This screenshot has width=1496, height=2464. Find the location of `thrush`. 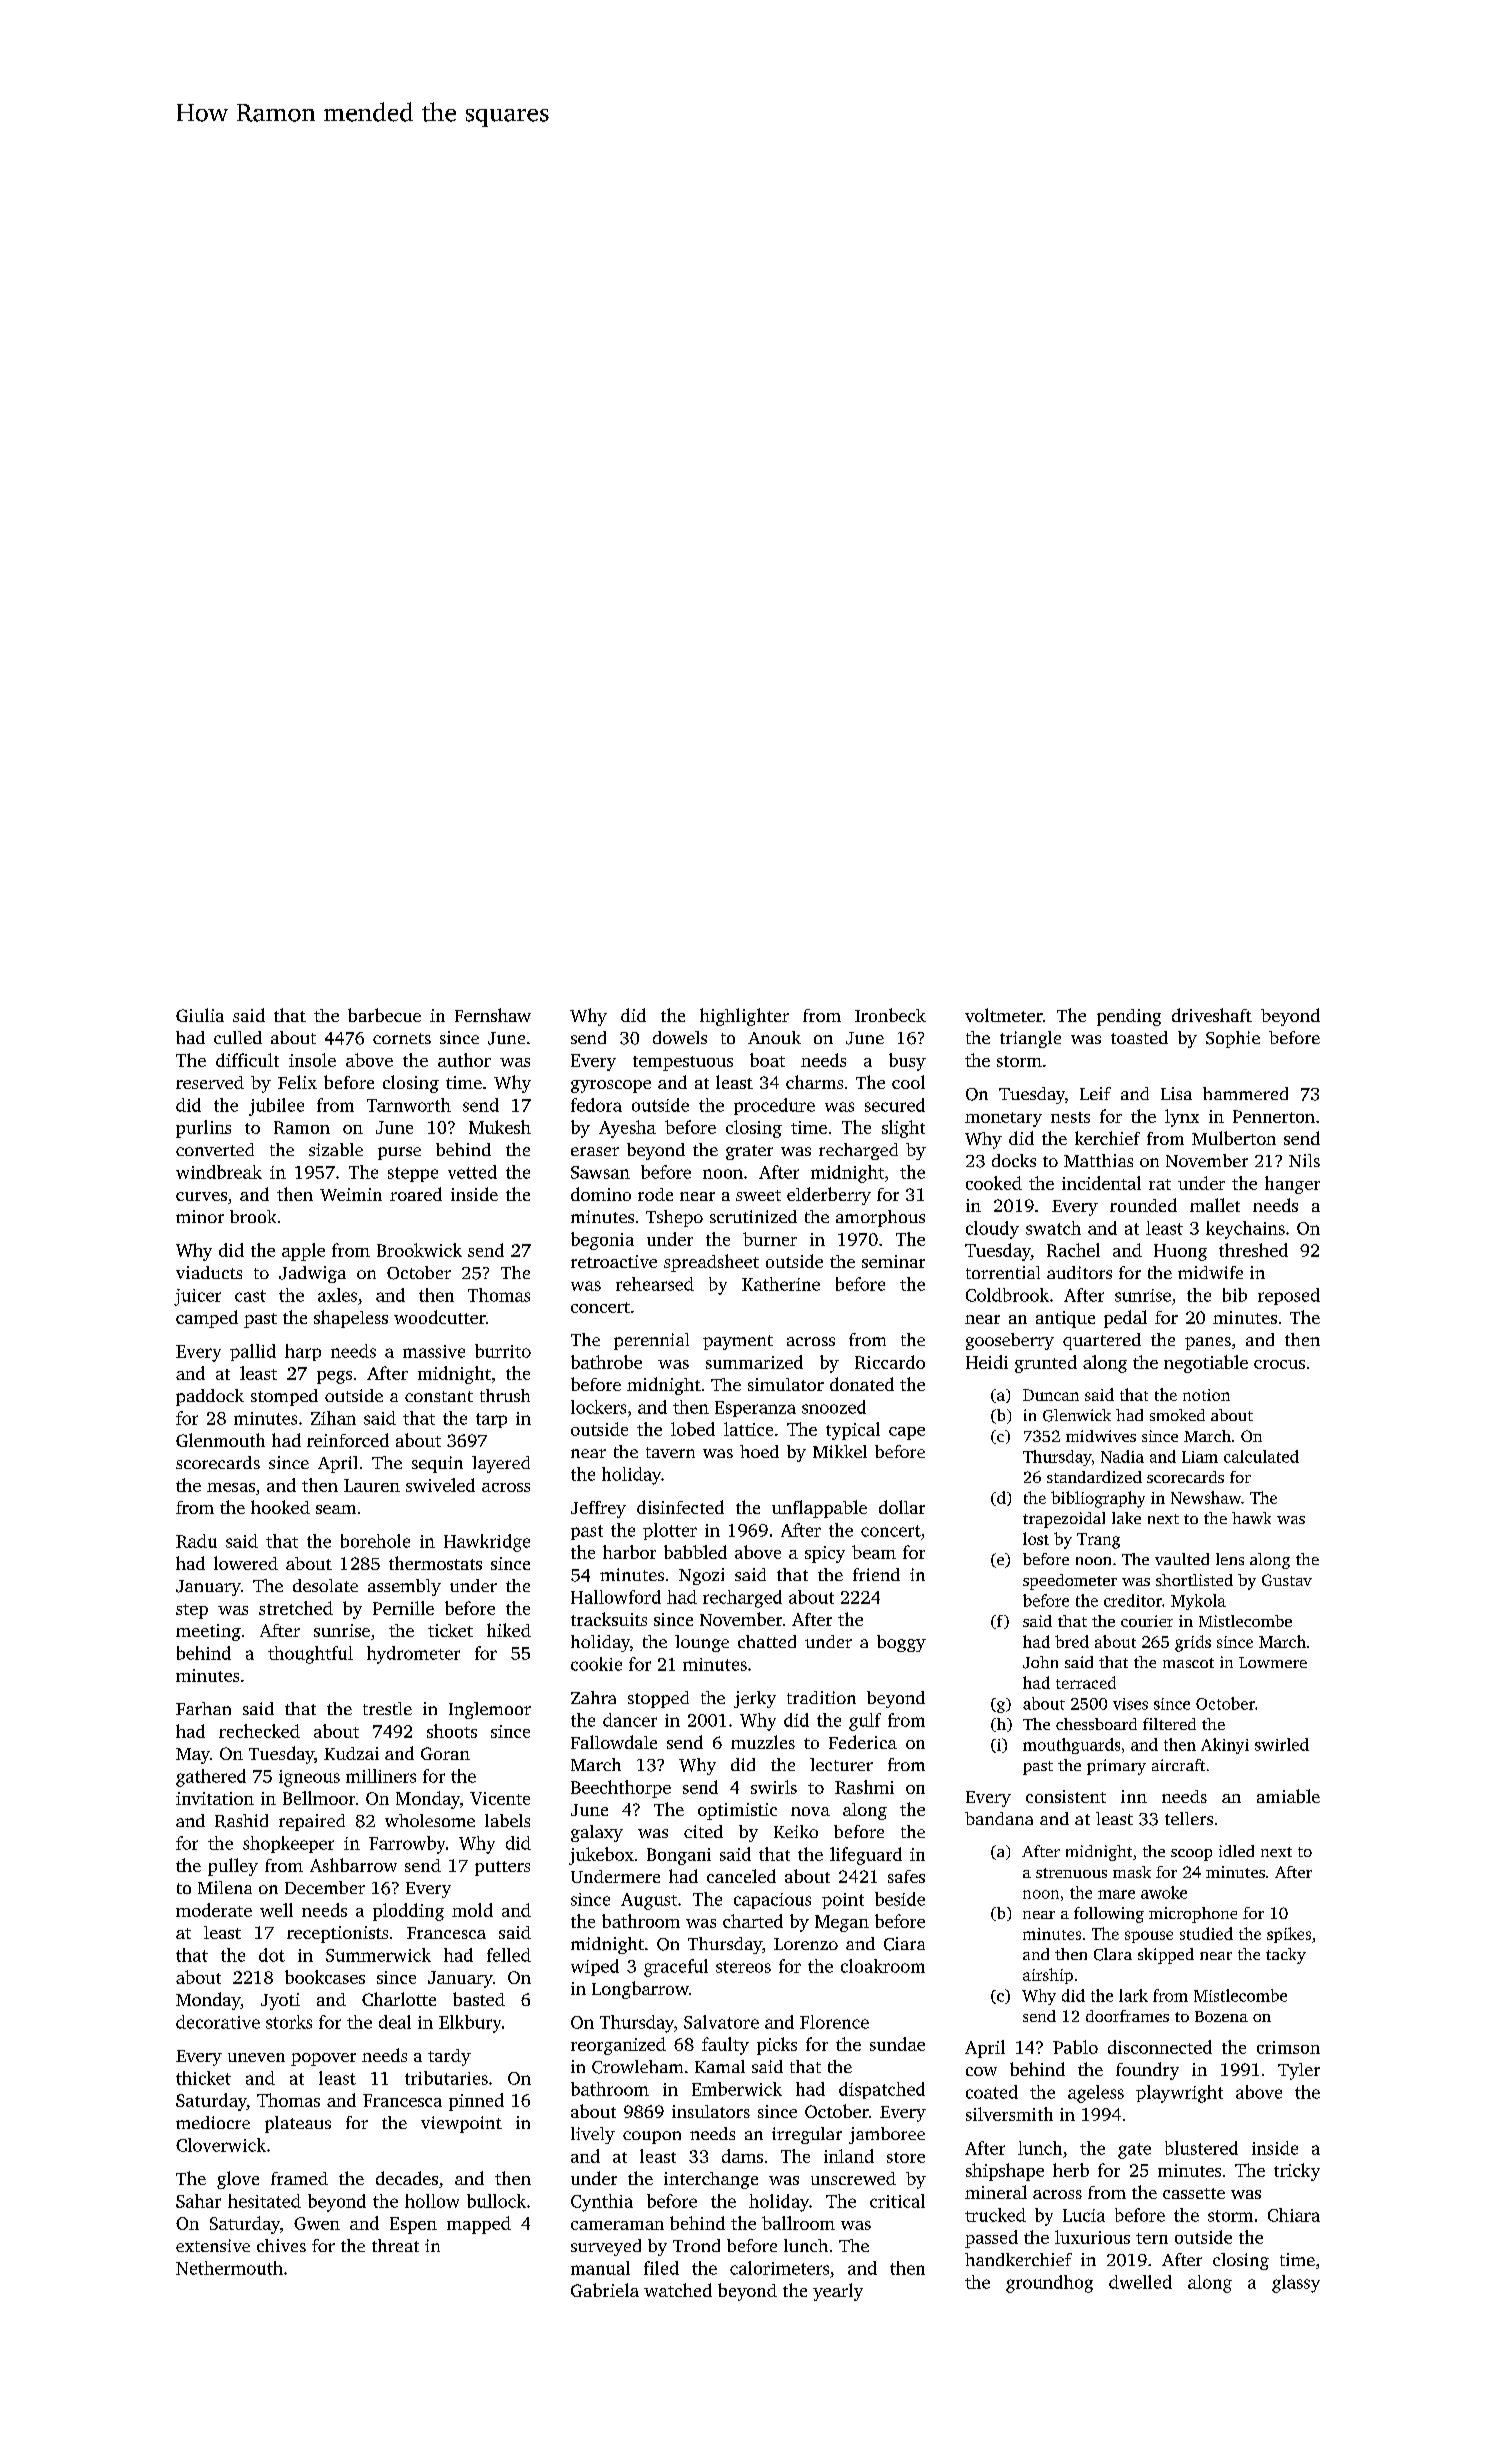

thrush is located at coordinates (505, 1395).
